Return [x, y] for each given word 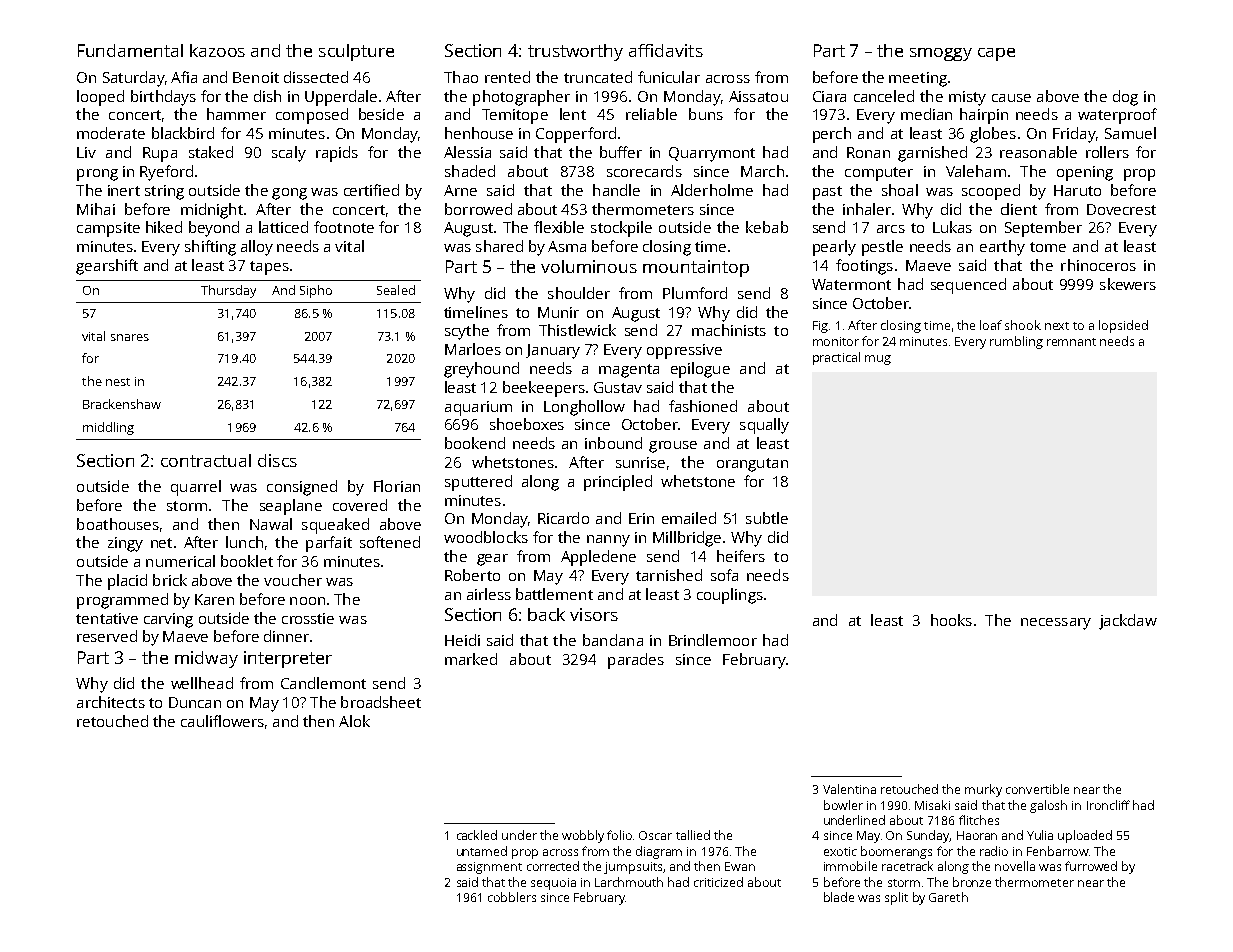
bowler [843, 805]
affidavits [666, 50]
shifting [210, 248]
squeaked [335, 526]
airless [489, 594]
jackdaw [1128, 622]
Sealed [396, 290]
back [546, 614]
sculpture [356, 52]
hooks [951, 620]
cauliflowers [222, 721]
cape [996, 54]
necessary [1056, 624]
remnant [1071, 342]
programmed [122, 601]
